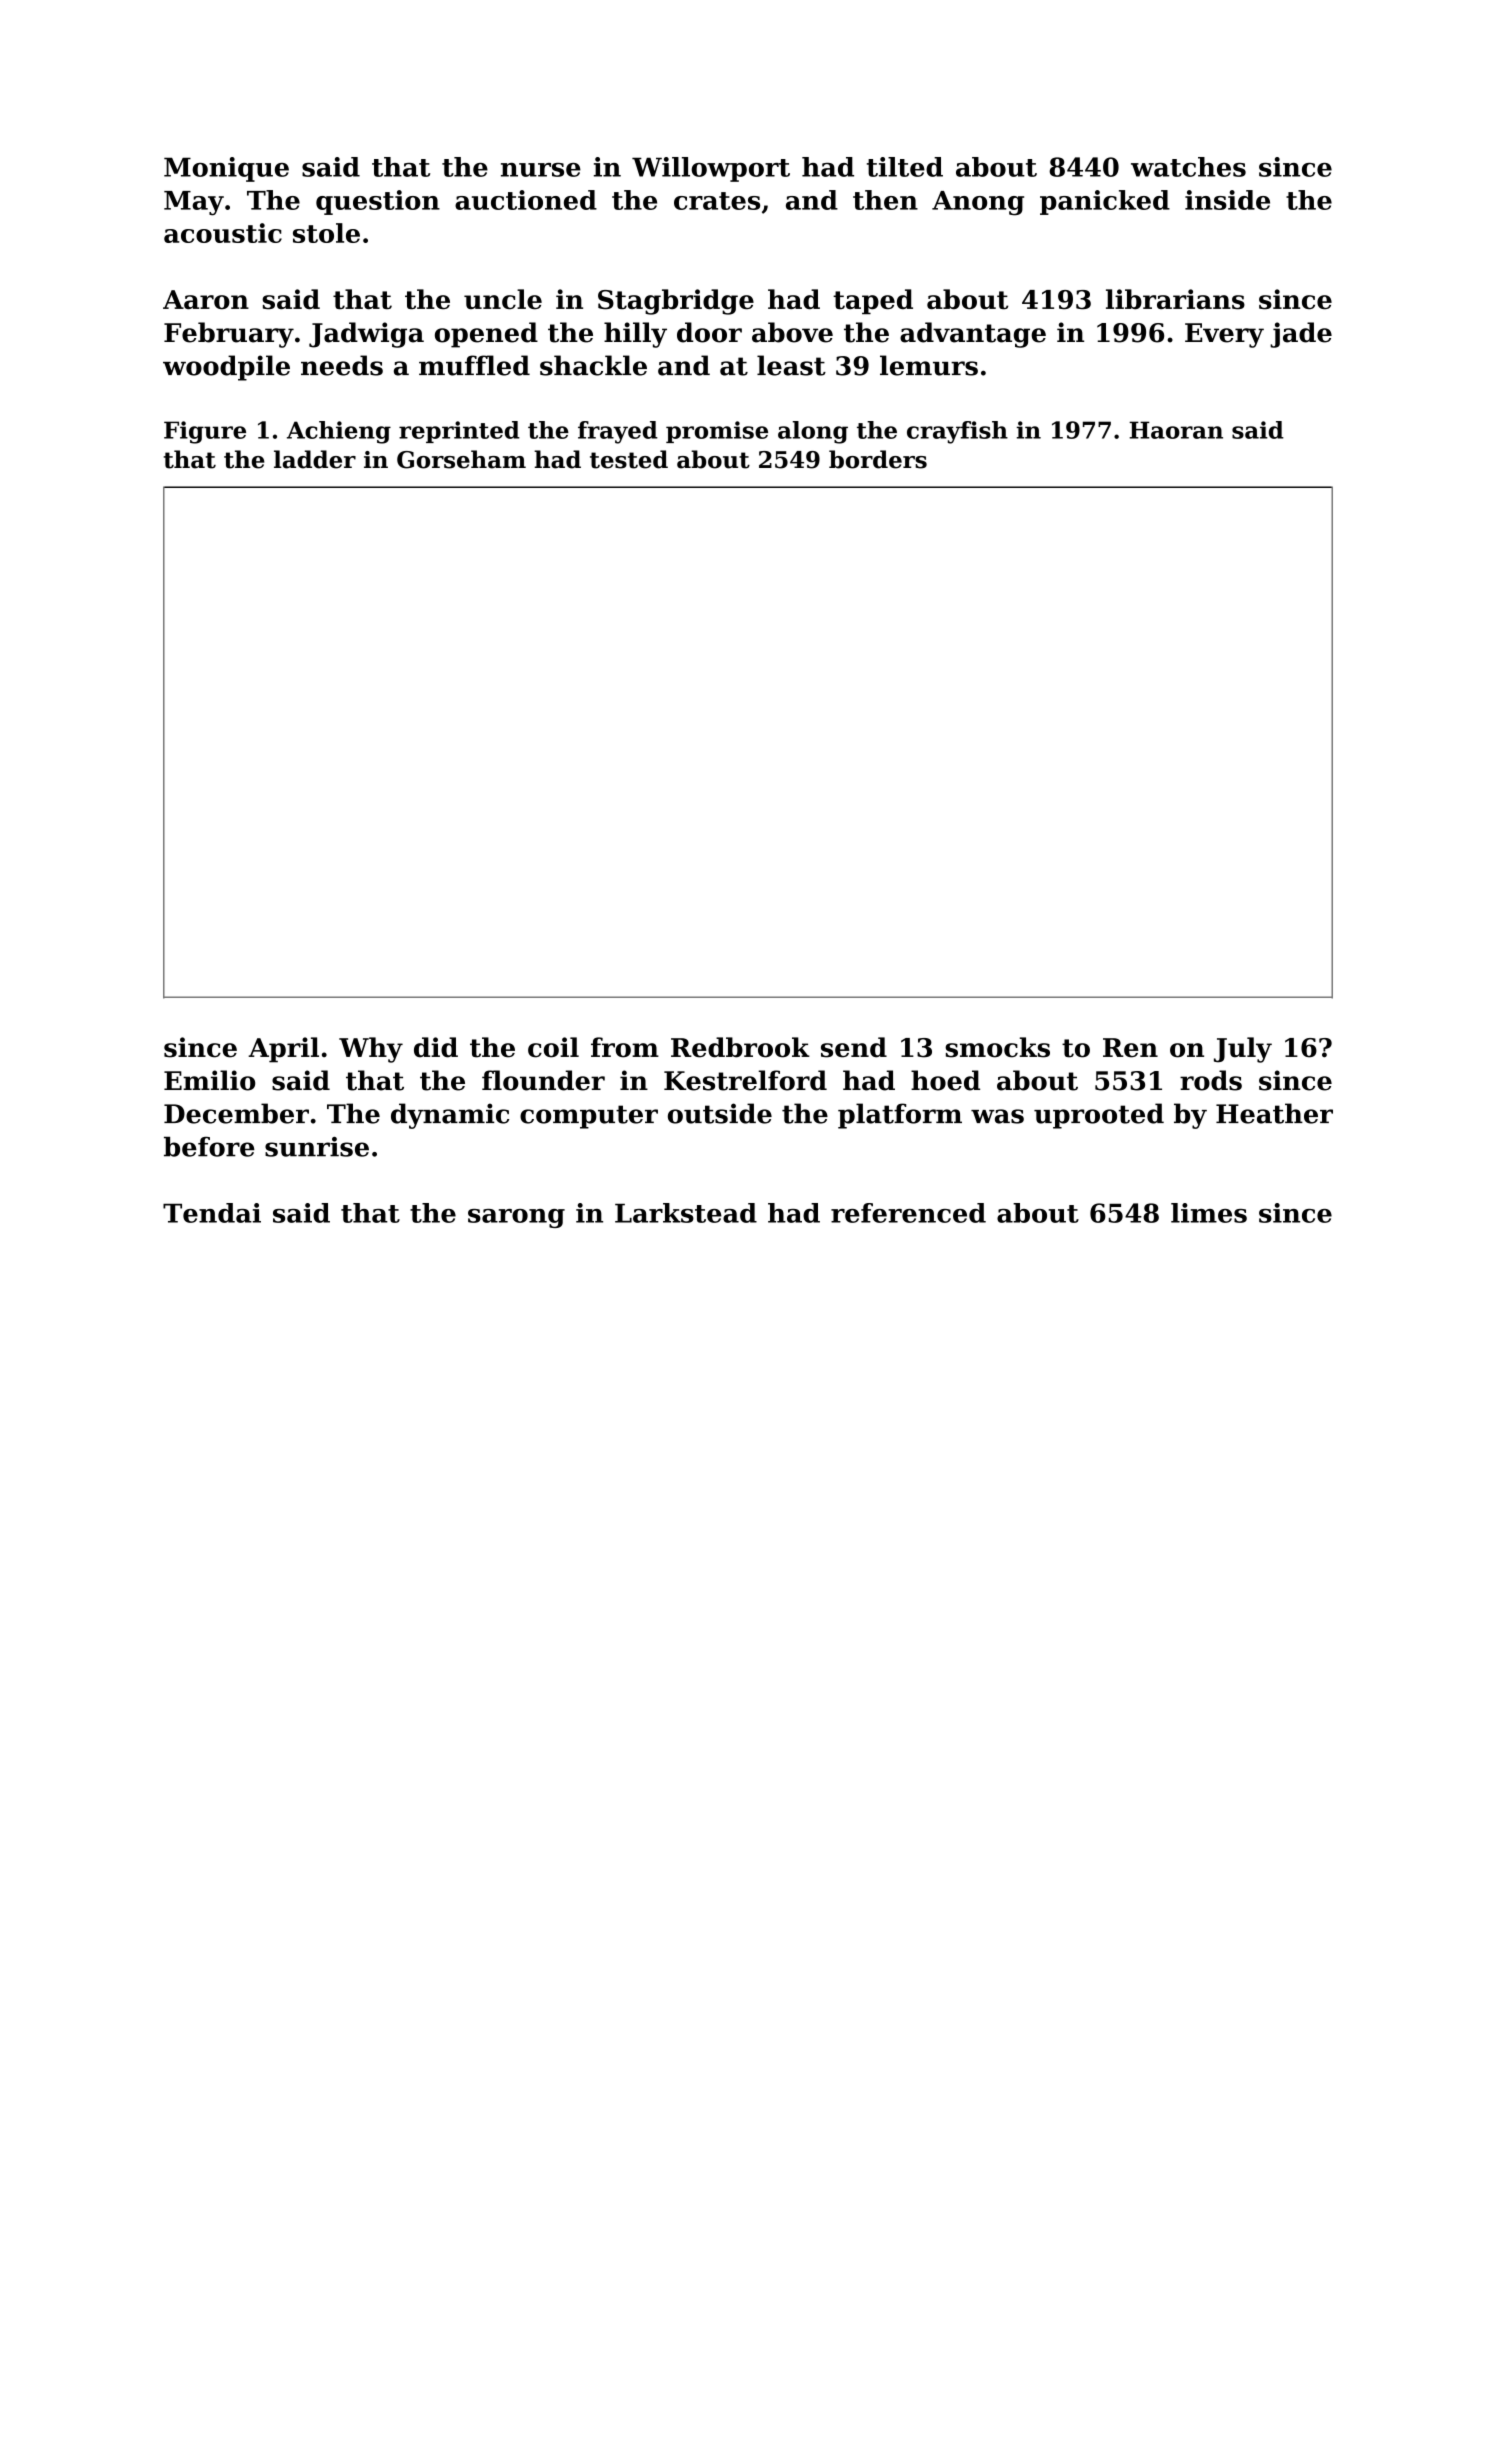 The image size is (1496, 2464). I want to click on needs, so click(342, 365).
